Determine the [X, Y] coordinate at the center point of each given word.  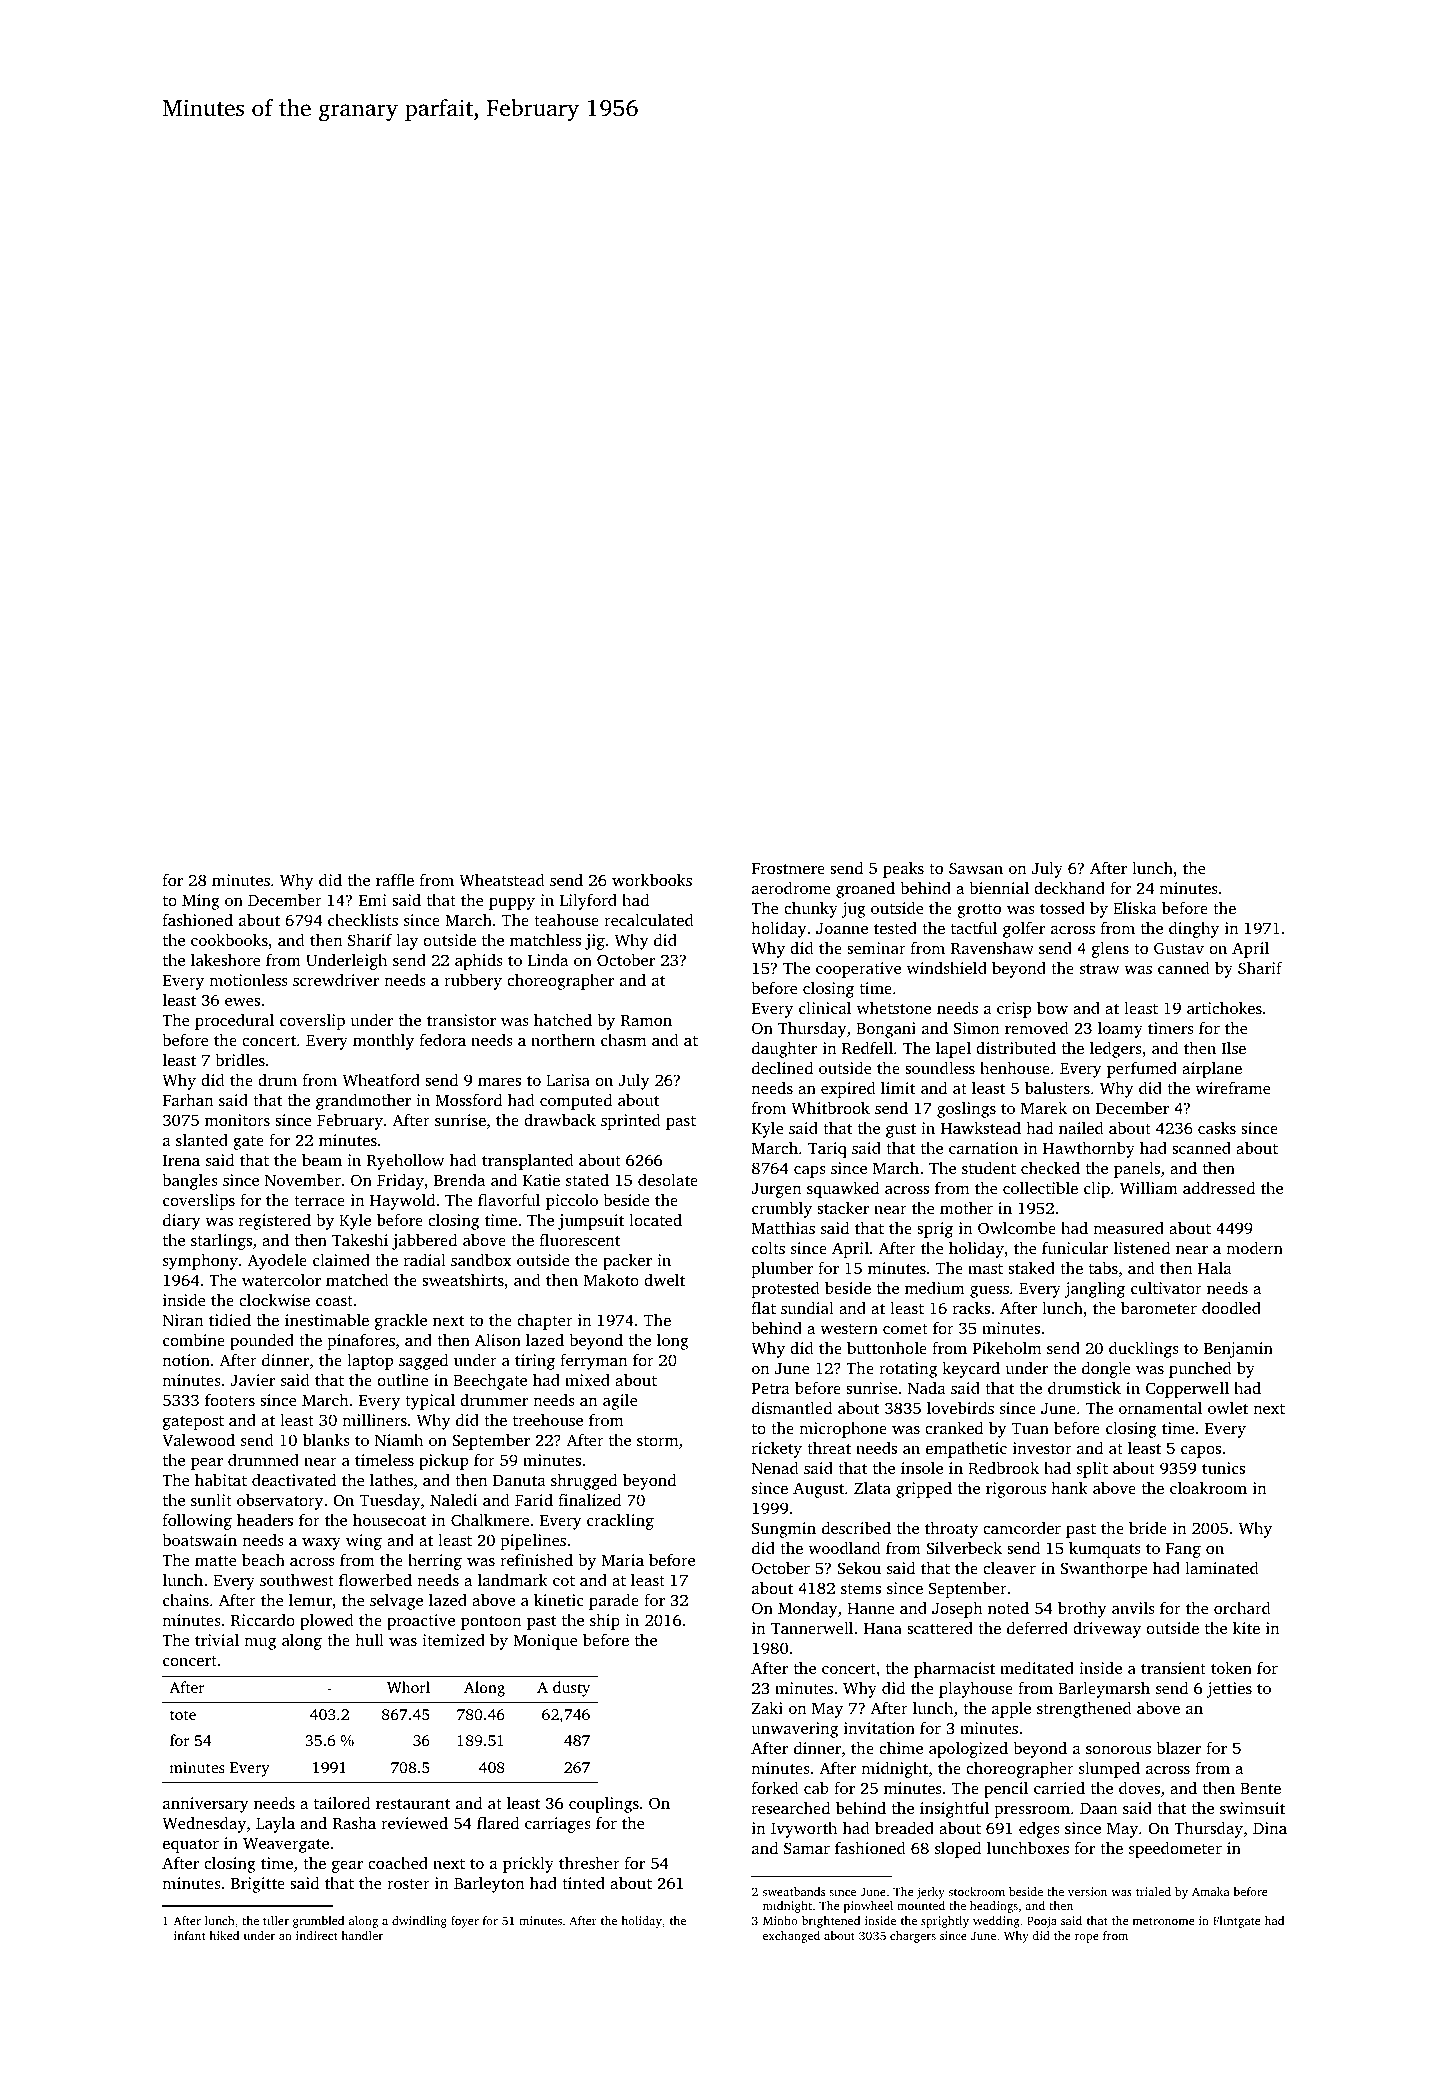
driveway [1107, 1630]
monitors [237, 1120]
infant [190, 1935]
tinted [583, 1883]
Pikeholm [1007, 1347]
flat [764, 1307]
